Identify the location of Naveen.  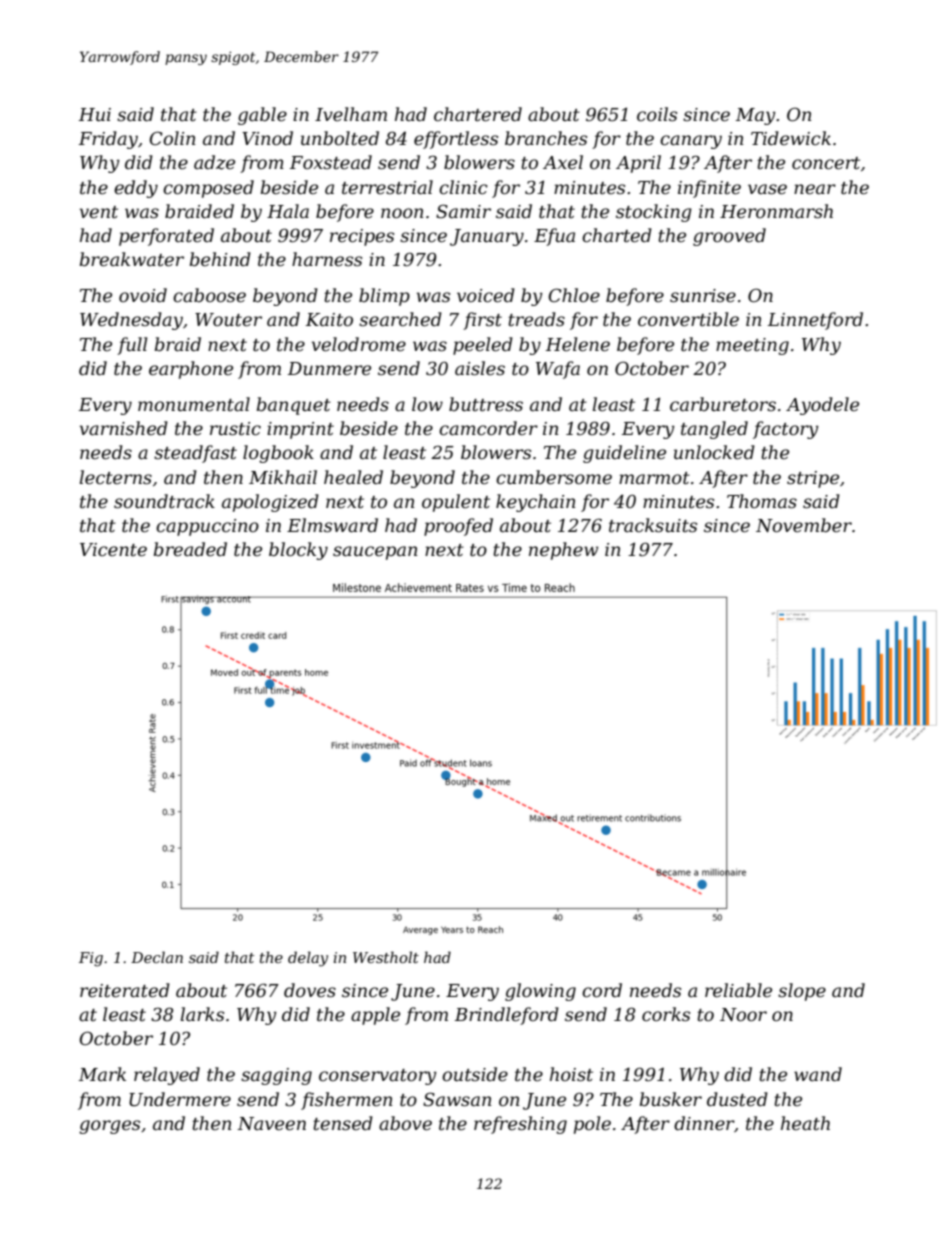
(271, 1124).
